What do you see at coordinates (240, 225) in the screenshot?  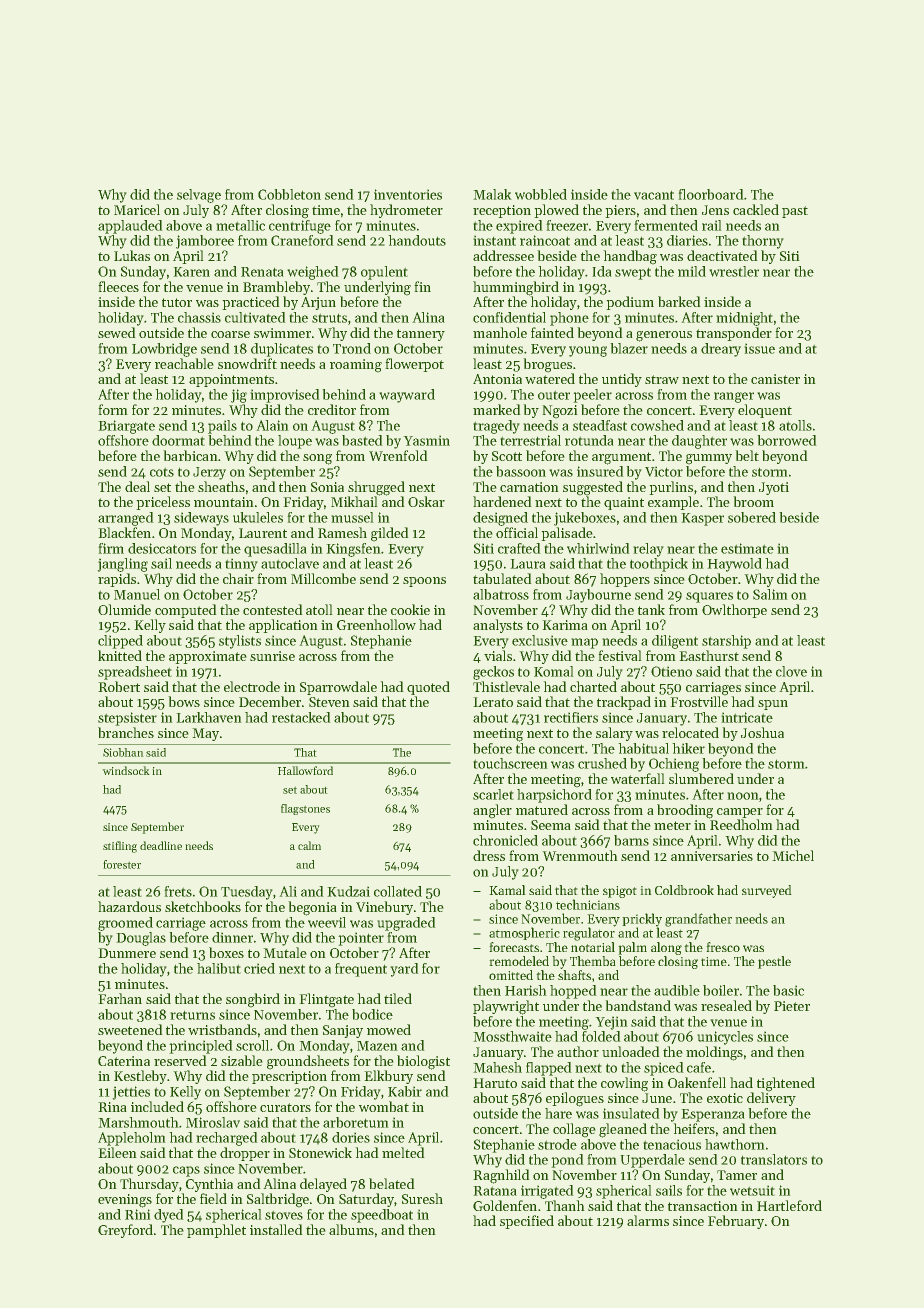 I see `metallic` at bounding box center [240, 225].
